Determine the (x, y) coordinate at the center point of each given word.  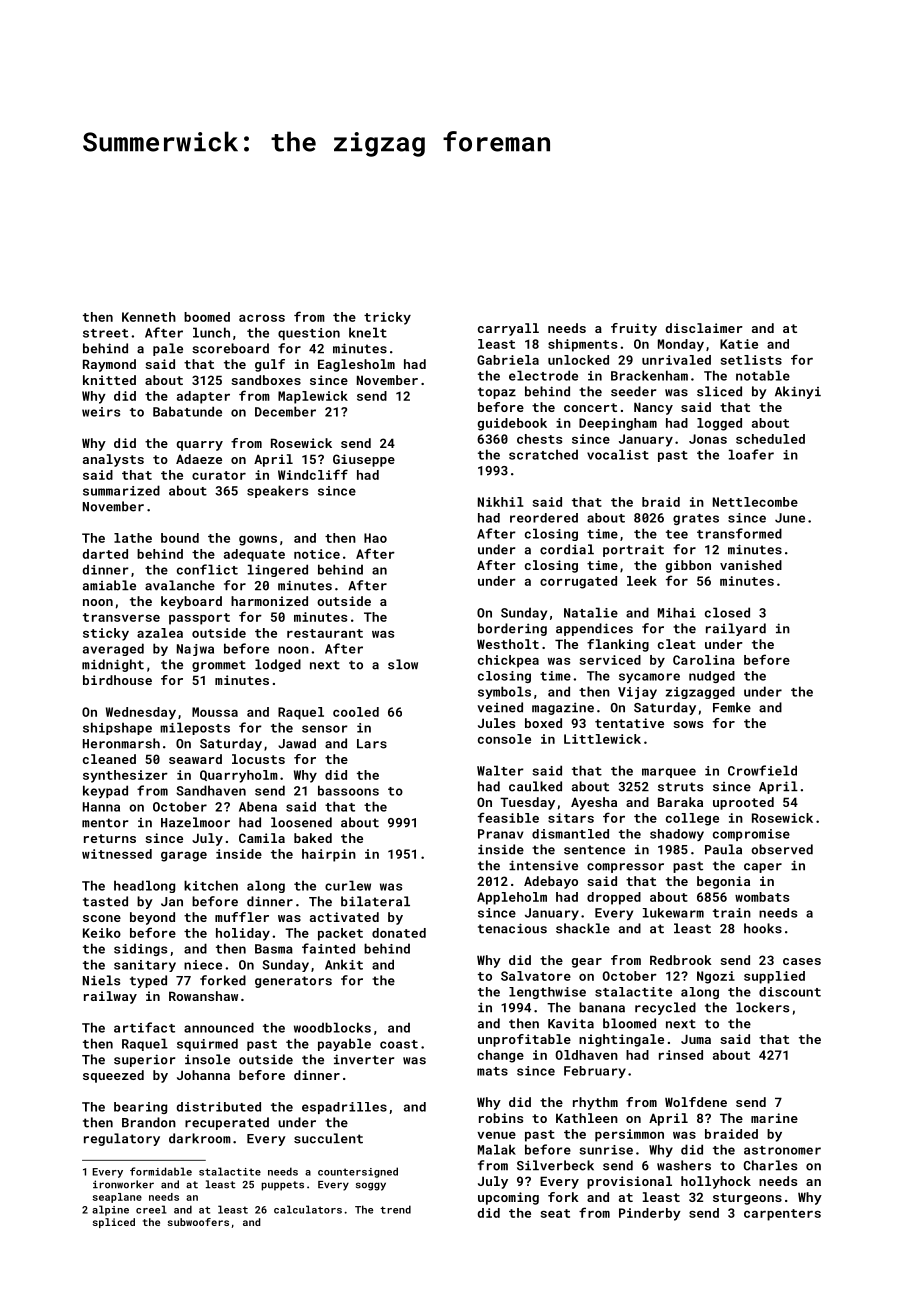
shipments (582, 345)
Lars (372, 744)
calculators (308, 1209)
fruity (634, 329)
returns (110, 838)
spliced (114, 1223)
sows (688, 724)
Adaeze (199, 459)
